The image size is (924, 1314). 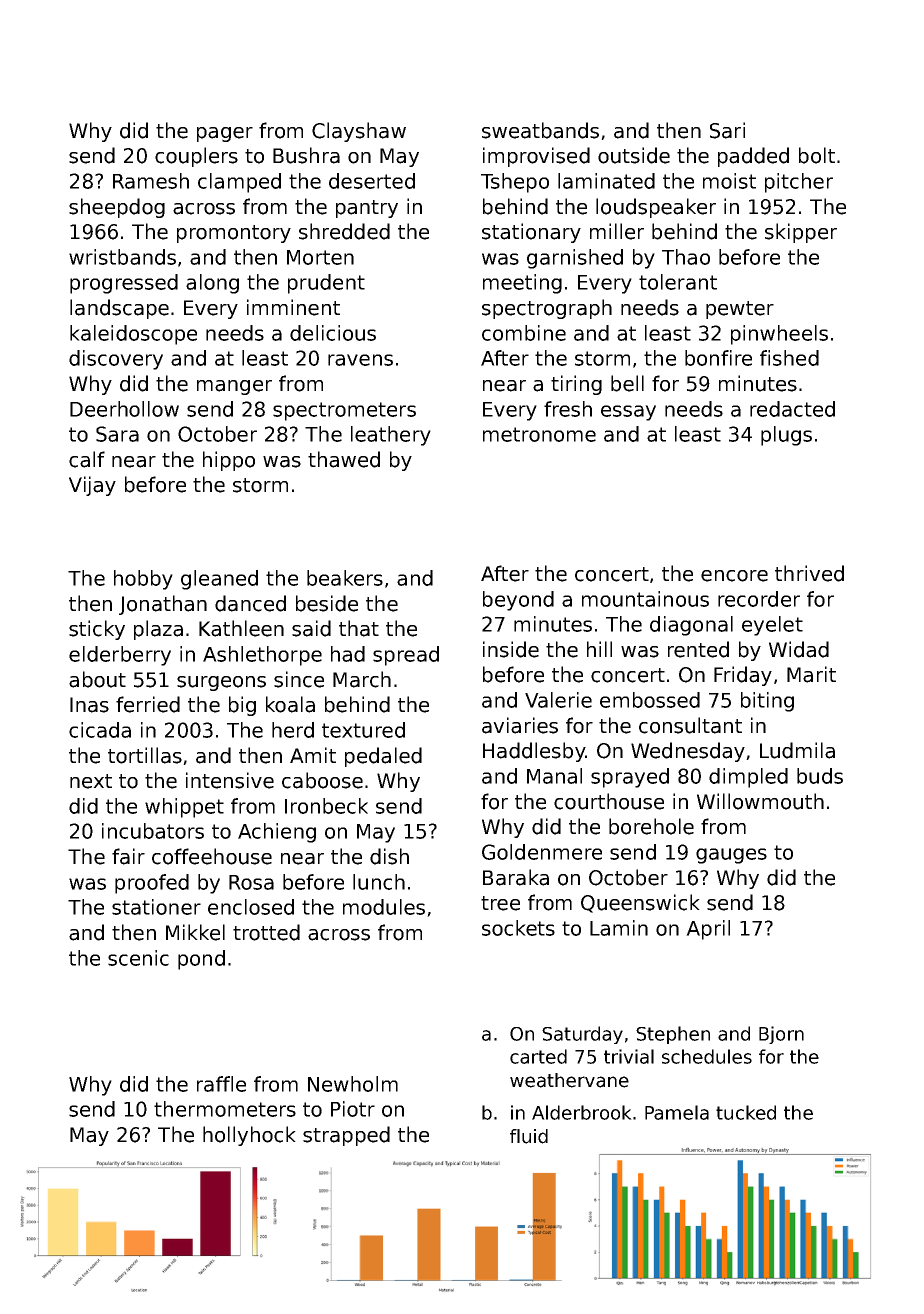 I want to click on sticky, so click(x=97, y=630).
